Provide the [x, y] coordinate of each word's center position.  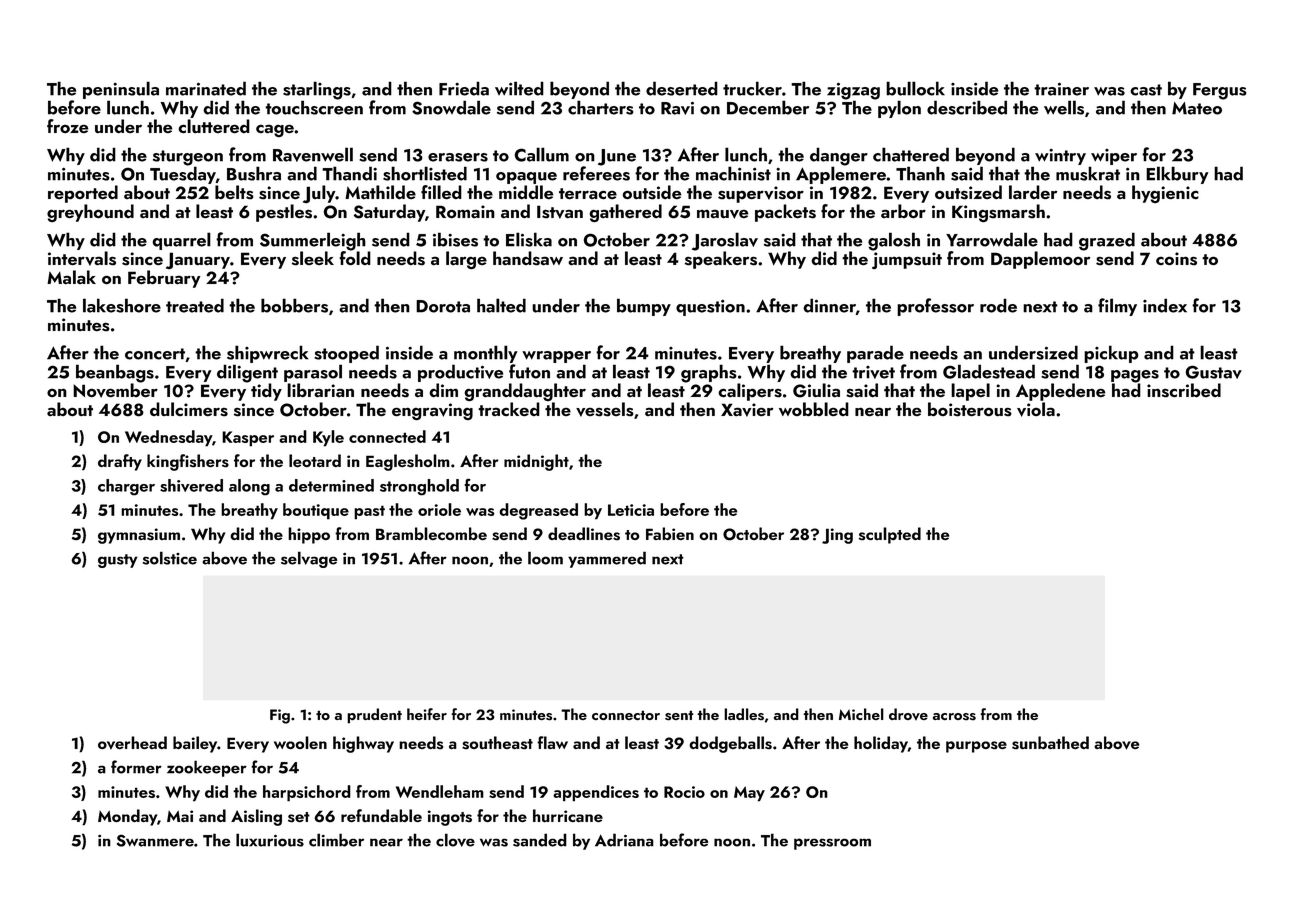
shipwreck [267, 354]
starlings [317, 90]
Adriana [624, 840]
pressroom [832, 844]
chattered [911, 154]
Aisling [256, 817]
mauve [722, 214]
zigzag [853, 91]
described [967, 107]
